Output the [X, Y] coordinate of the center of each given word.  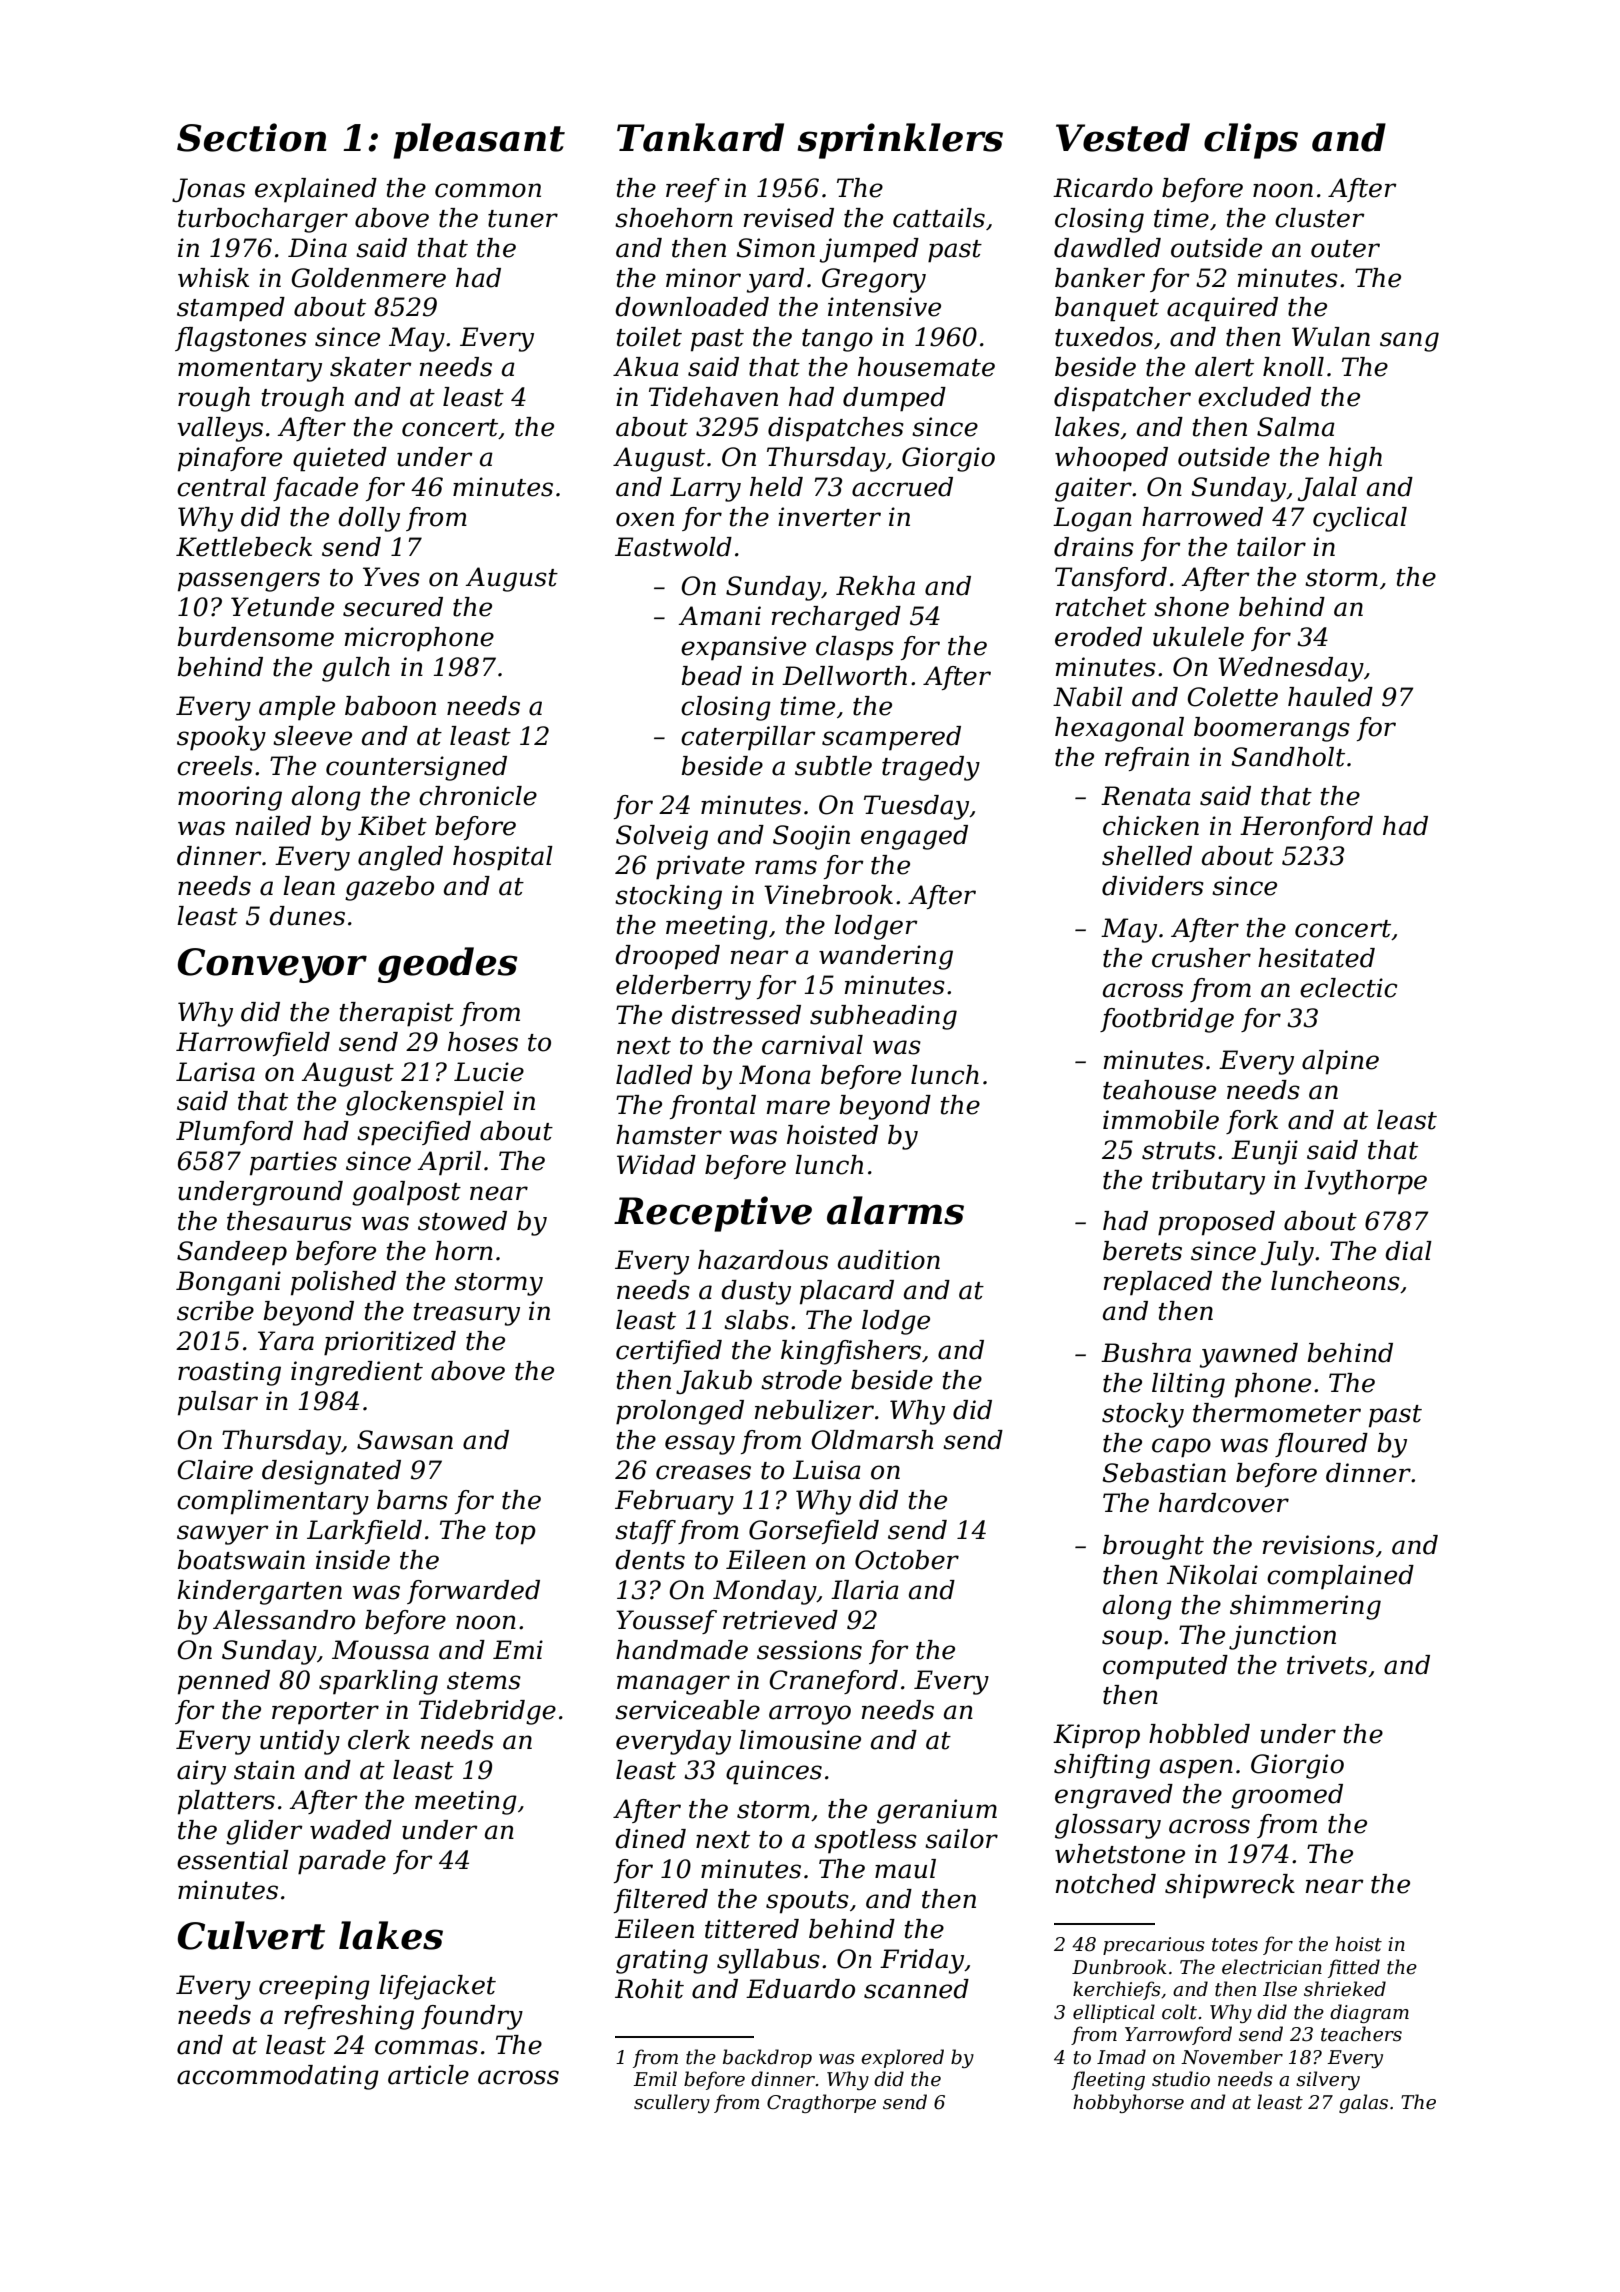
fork [1252, 1122]
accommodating [278, 2077]
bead [711, 676]
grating [662, 1961]
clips [1251, 141]
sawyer [223, 1535]
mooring [230, 798]
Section [252, 137]
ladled [654, 1075]
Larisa [215, 1072]
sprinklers [900, 141]
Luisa [827, 1470]
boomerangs [1272, 729]
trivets [1327, 1665]
